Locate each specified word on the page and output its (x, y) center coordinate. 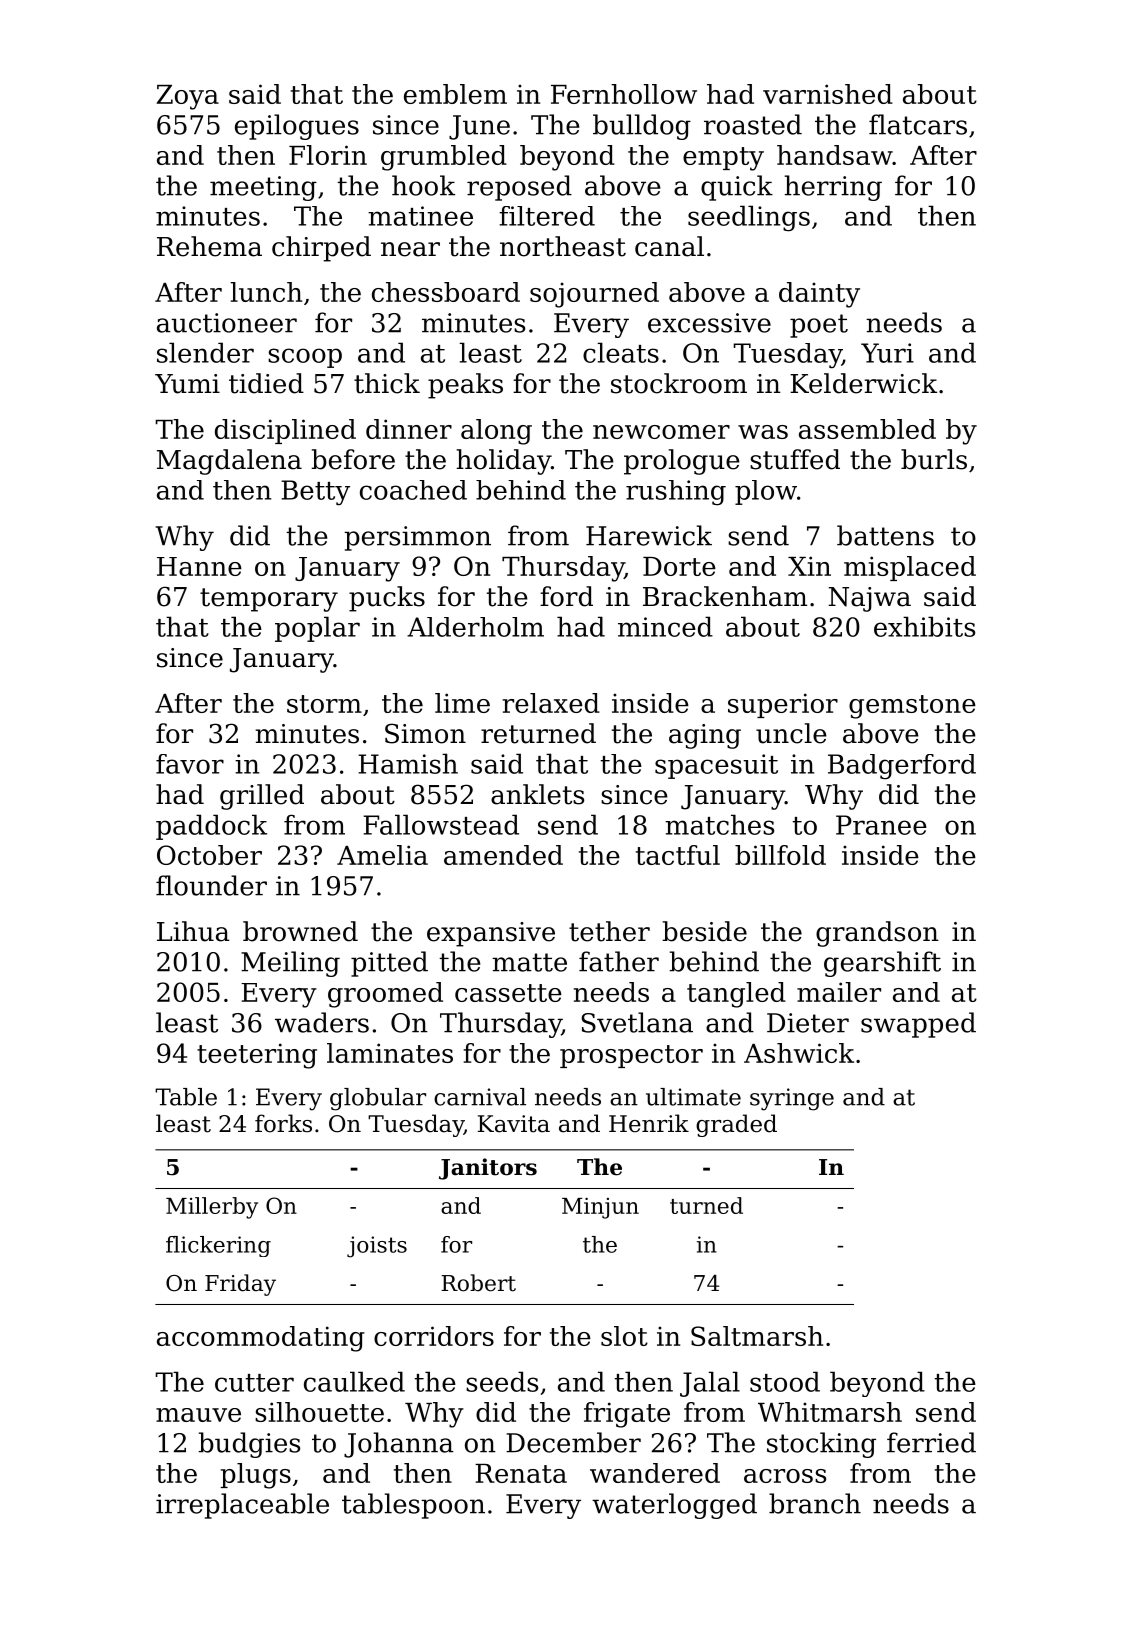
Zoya (188, 97)
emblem (455, 94)
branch (815, 1503)
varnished (828, 94)
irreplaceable (242, 1506)
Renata (521, 1473)
